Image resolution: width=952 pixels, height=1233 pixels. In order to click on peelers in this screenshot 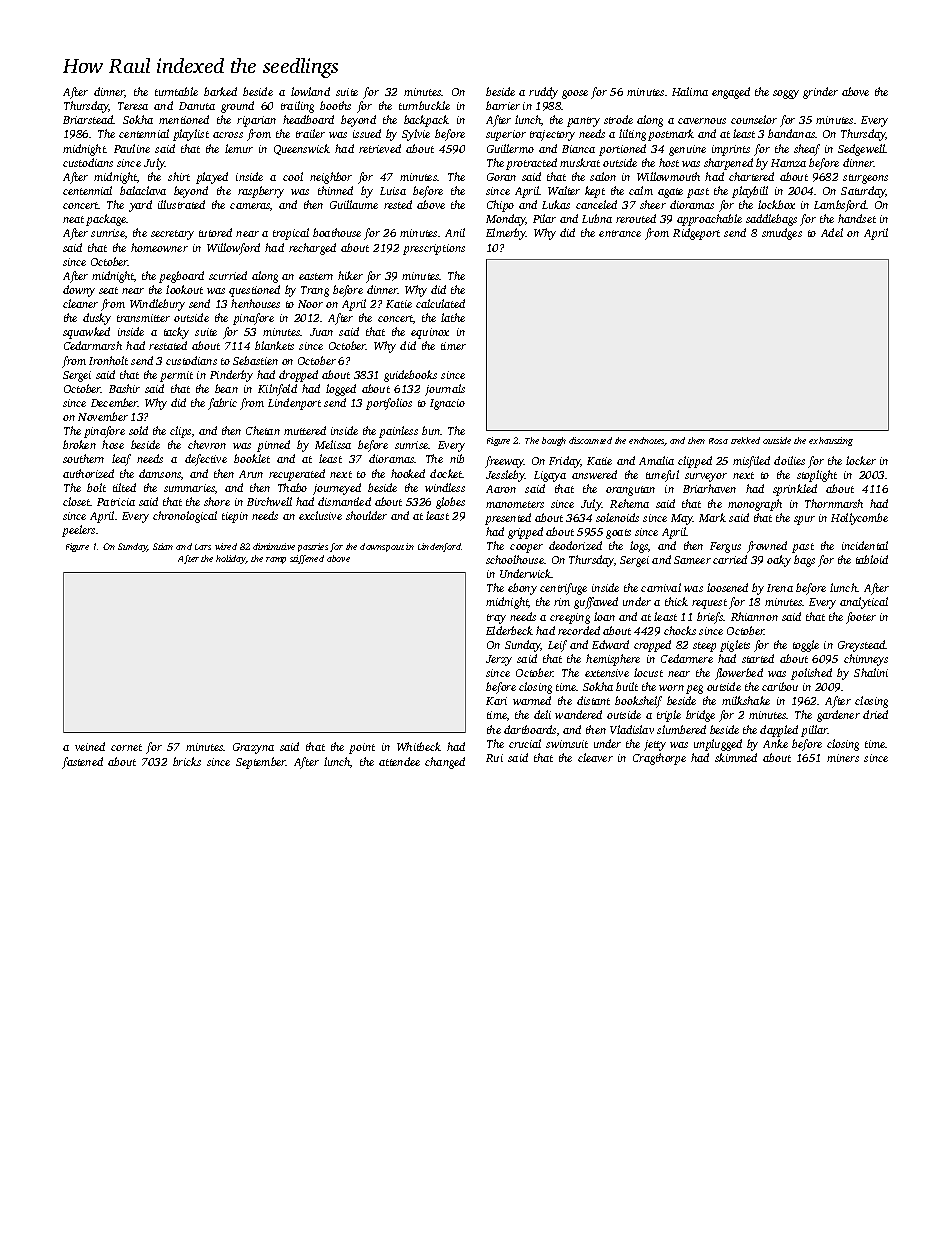, I will do `click(78, 531)`.
